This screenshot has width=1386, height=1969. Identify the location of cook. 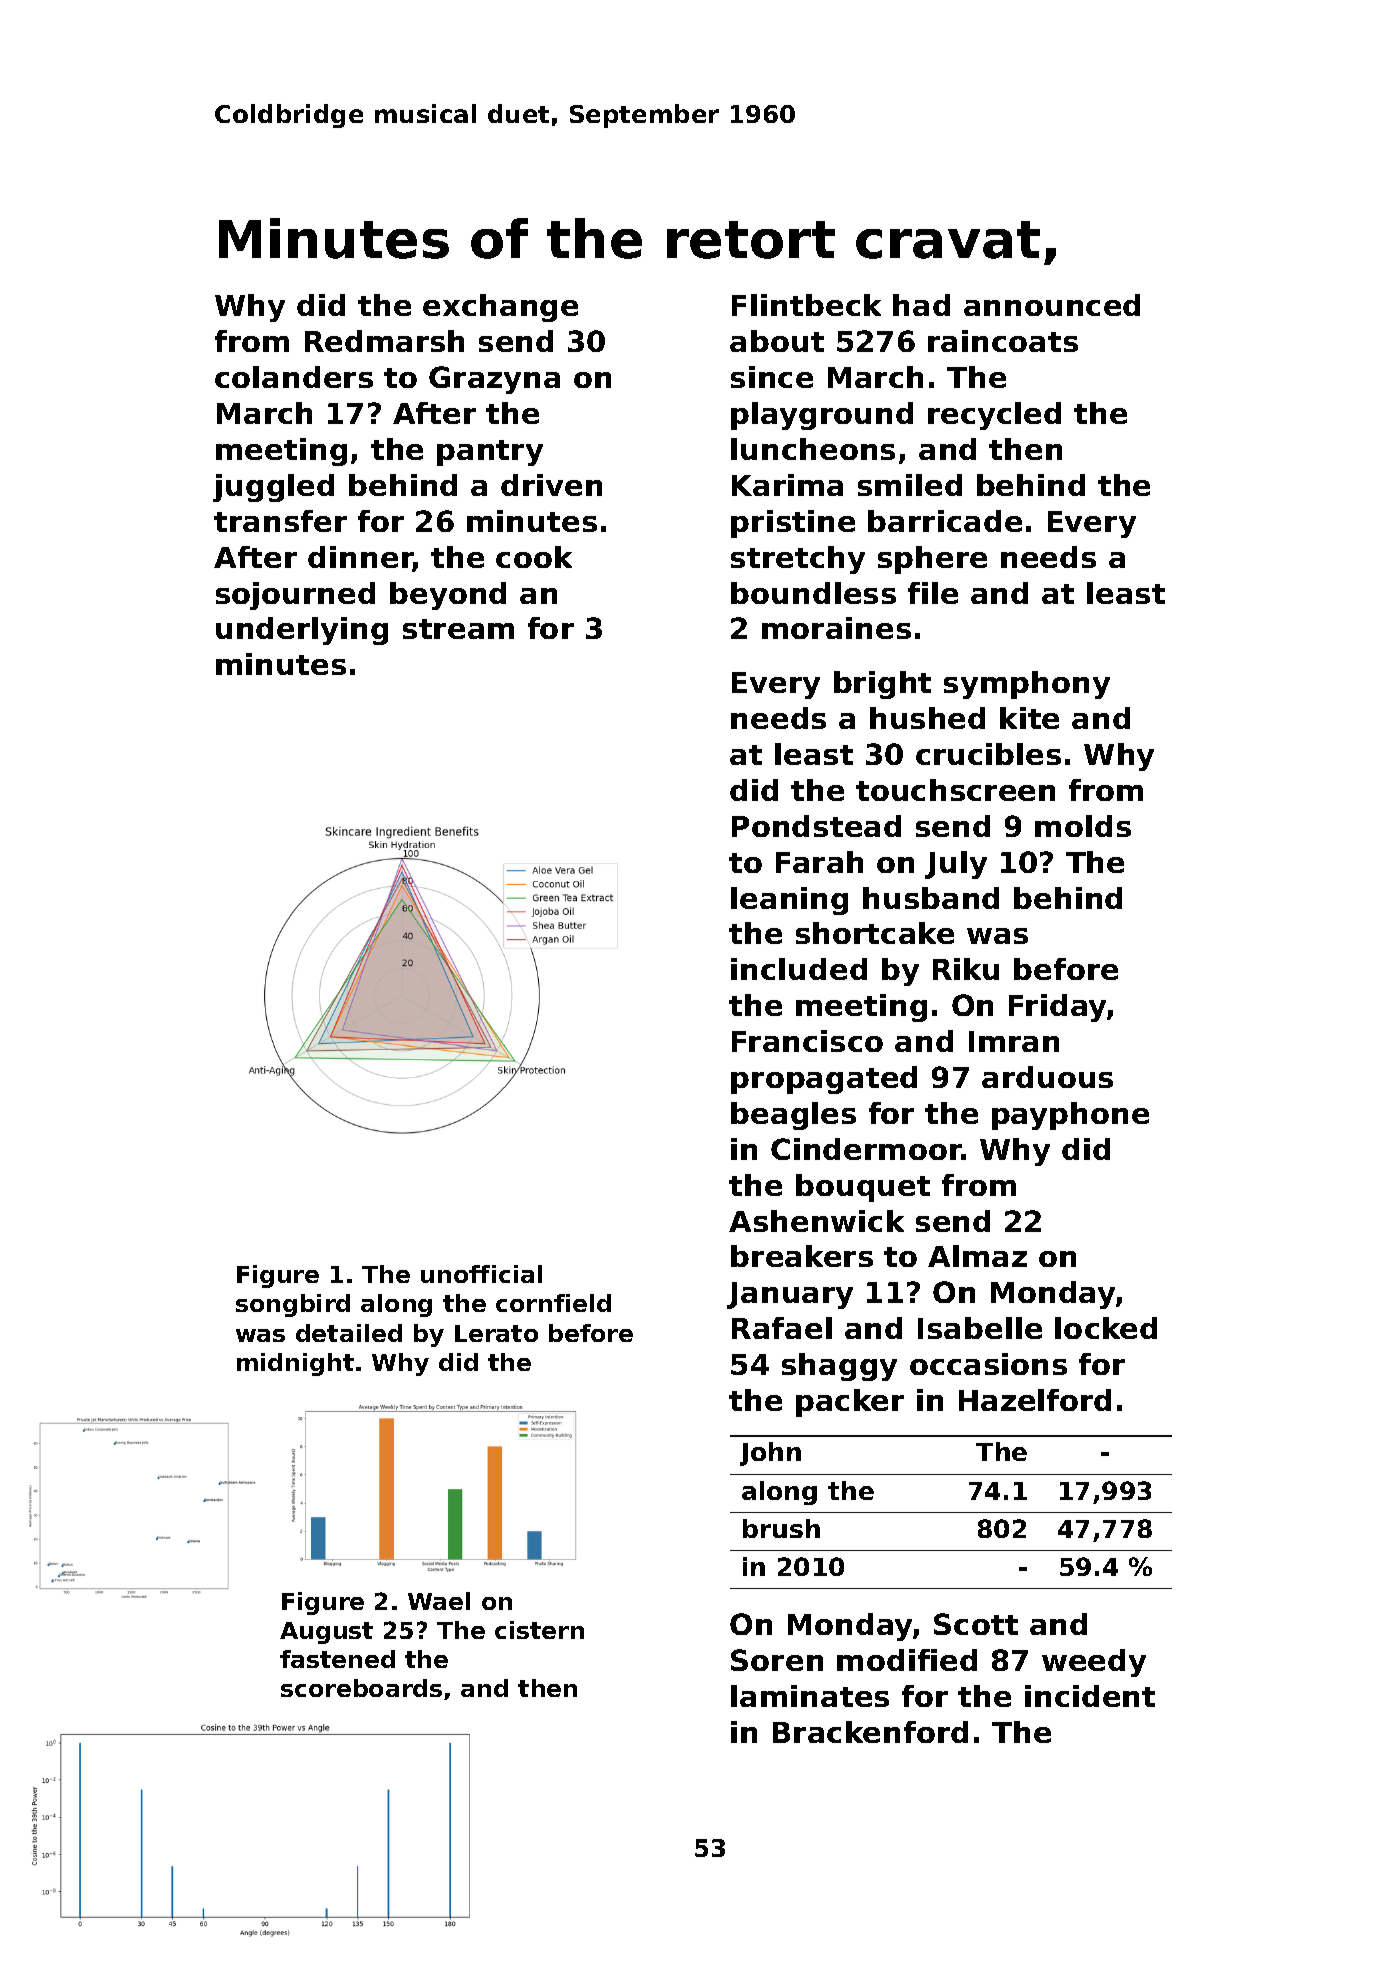
(534, 557).
